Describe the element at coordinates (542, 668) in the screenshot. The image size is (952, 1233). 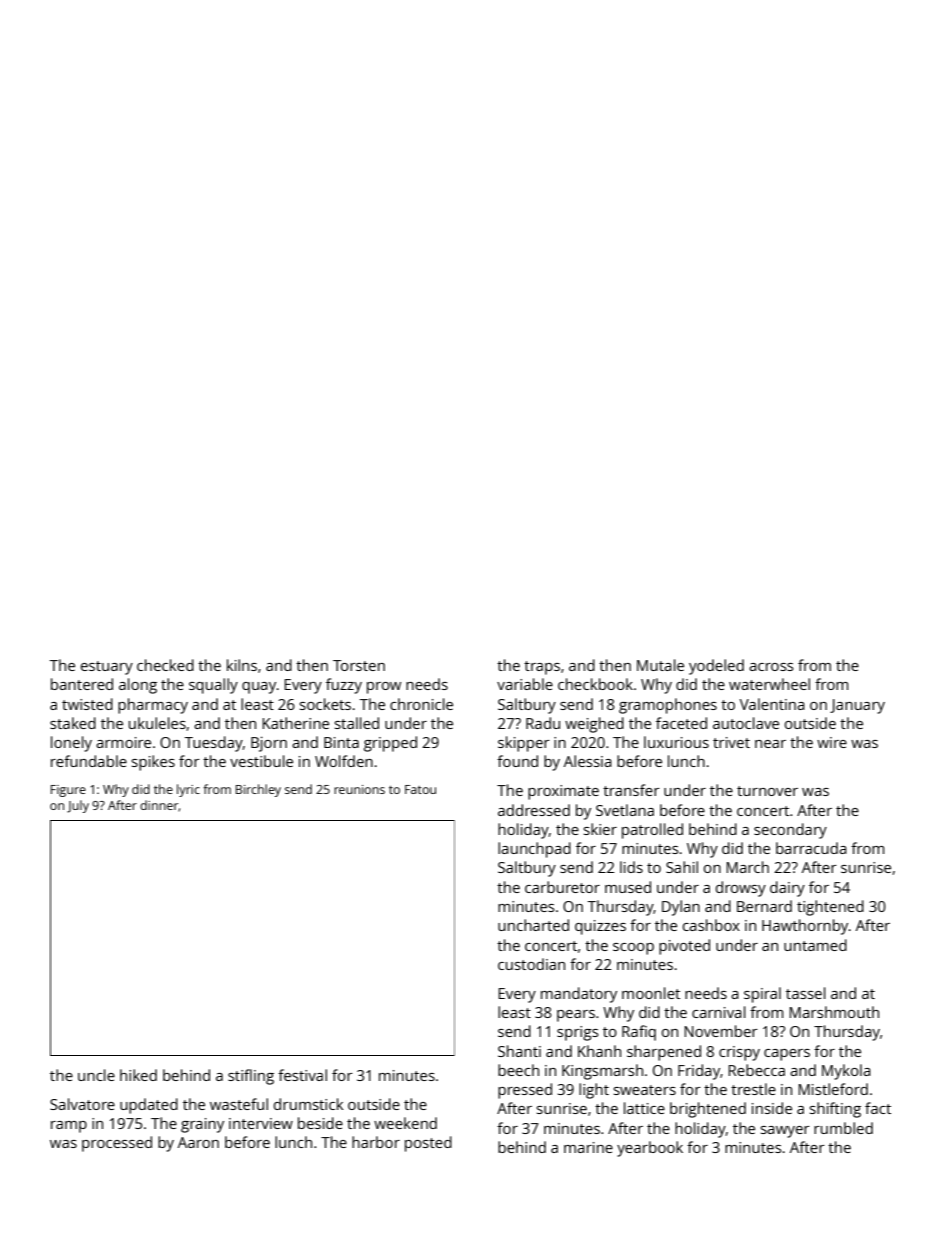
I see `traps` at that location.
